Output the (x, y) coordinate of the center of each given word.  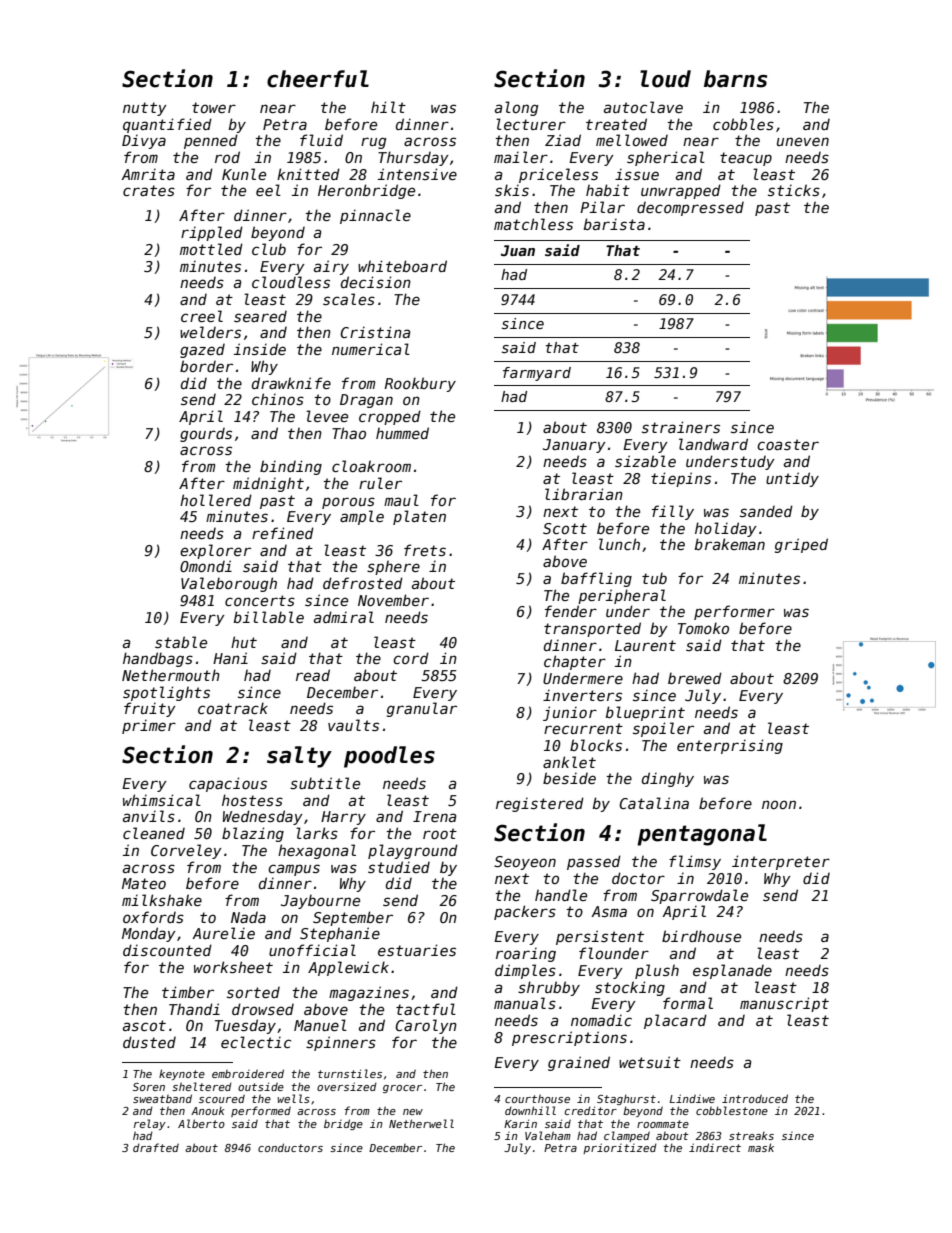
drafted (156, 1147)
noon (779, 804)
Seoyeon (525, 863)
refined (283, 533)
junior (570, 713)
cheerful (318, 79)
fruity (150, 709)
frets (425, 550)
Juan (518, 250)
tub (654, 578)
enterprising (730, 746)
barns (735, 79)
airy (331, 267)
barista (614, 224)
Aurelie (223, 933)
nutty (145, 109)
